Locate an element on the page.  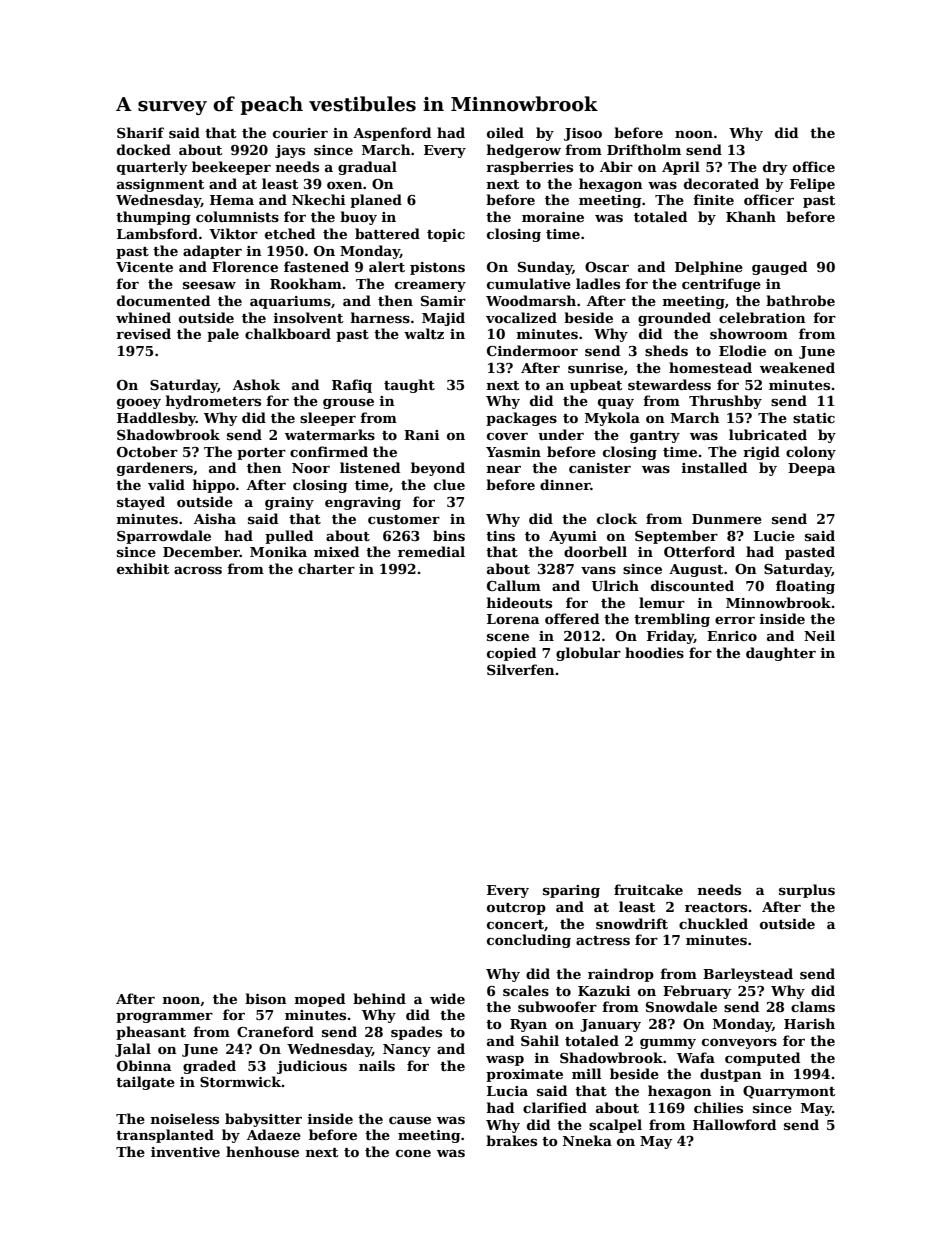
Lucie is located at coordinates (774, 536).
